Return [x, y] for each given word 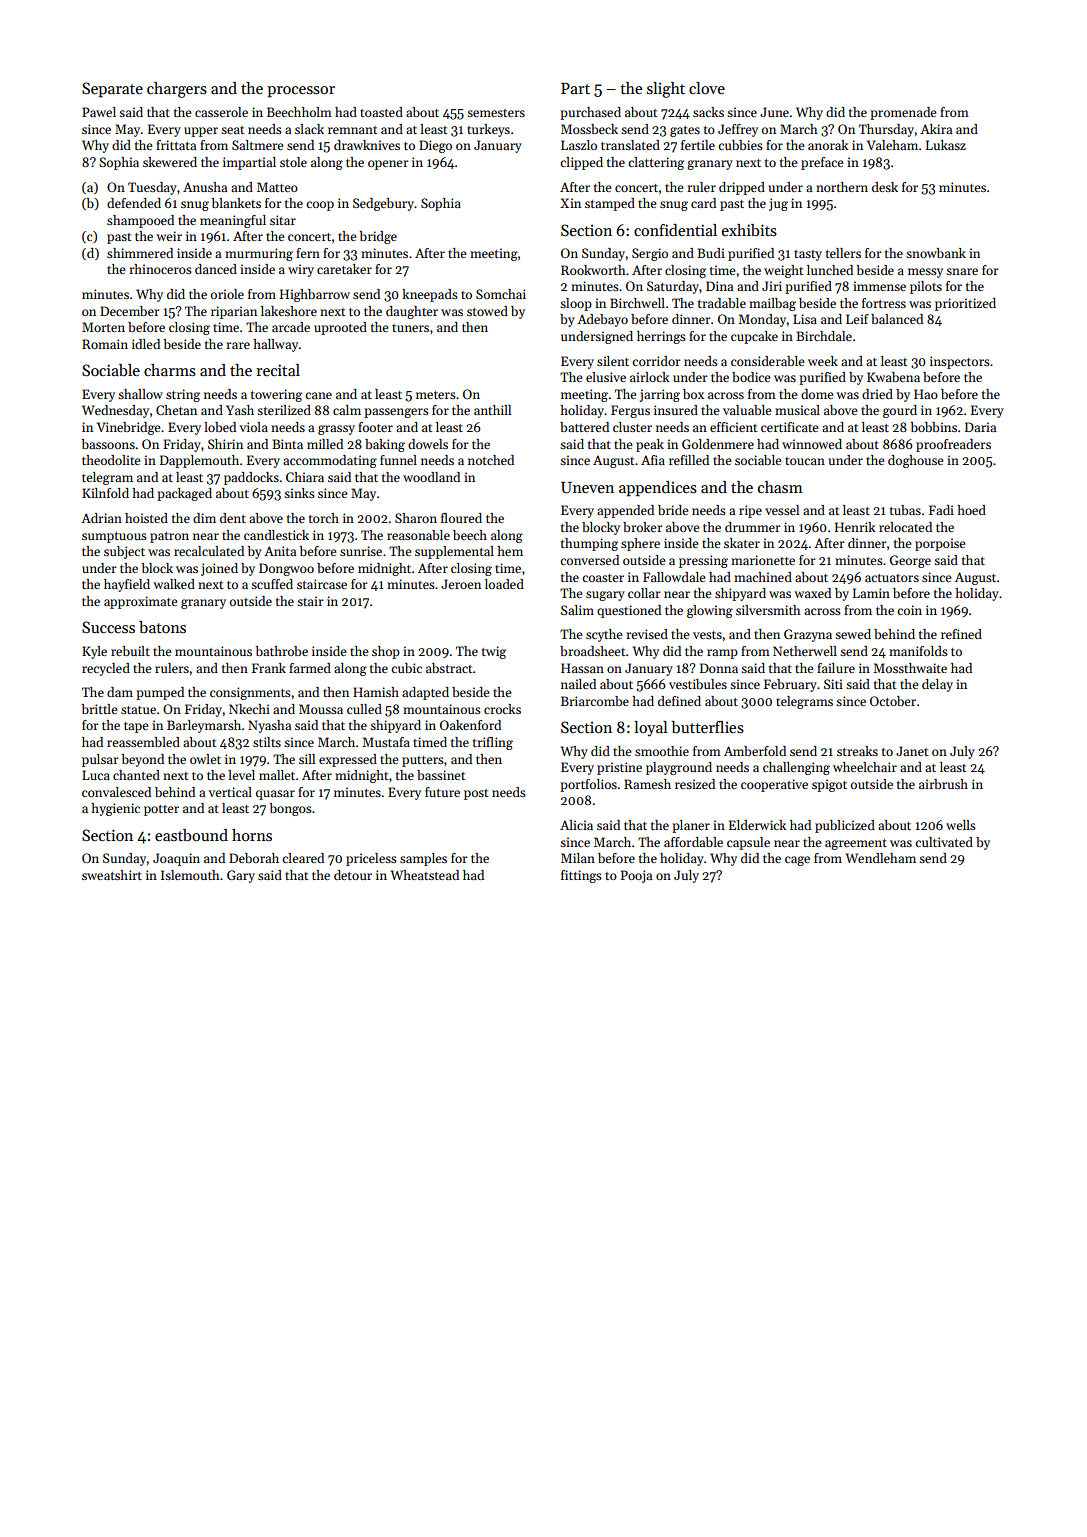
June [774, 112]
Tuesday [152, 188]
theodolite [111, 460]
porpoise [940, 544]
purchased [590, 113]
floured [461, 518]
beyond [142, 760]
